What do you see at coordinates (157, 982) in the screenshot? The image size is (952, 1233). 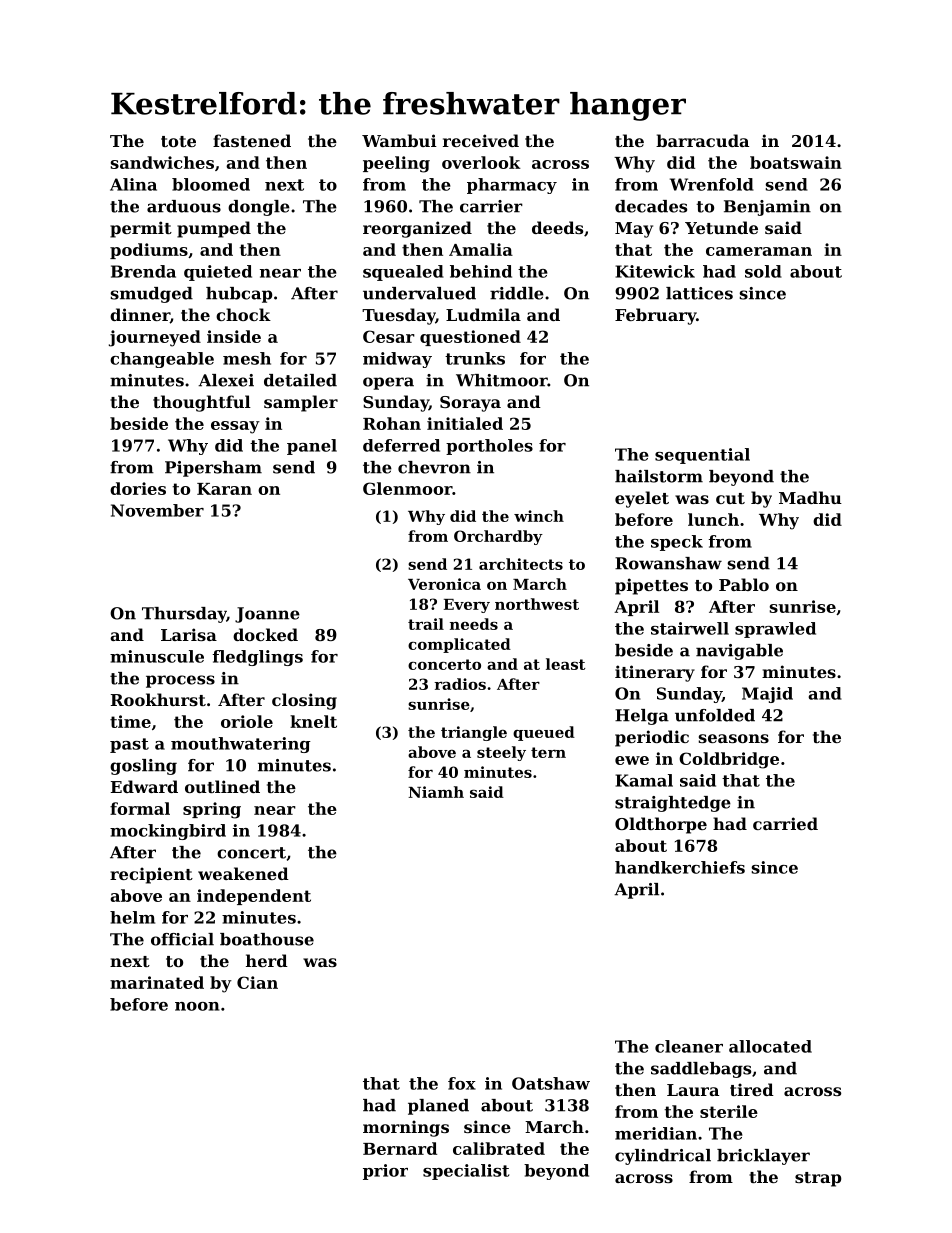 I see `marinated` at bounding box center [157, 982].
